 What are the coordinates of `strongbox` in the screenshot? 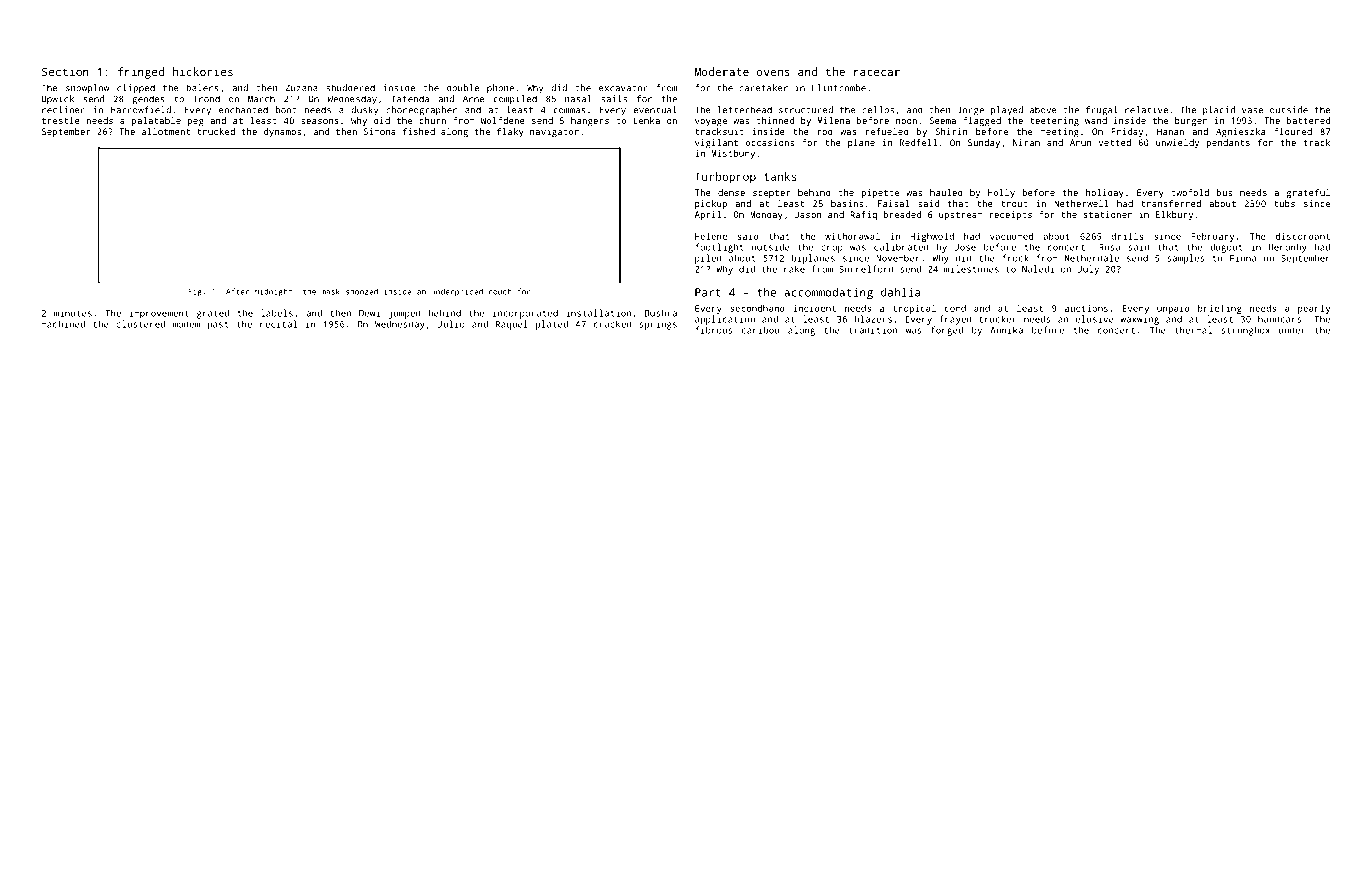 It's located at (1246, 331).
